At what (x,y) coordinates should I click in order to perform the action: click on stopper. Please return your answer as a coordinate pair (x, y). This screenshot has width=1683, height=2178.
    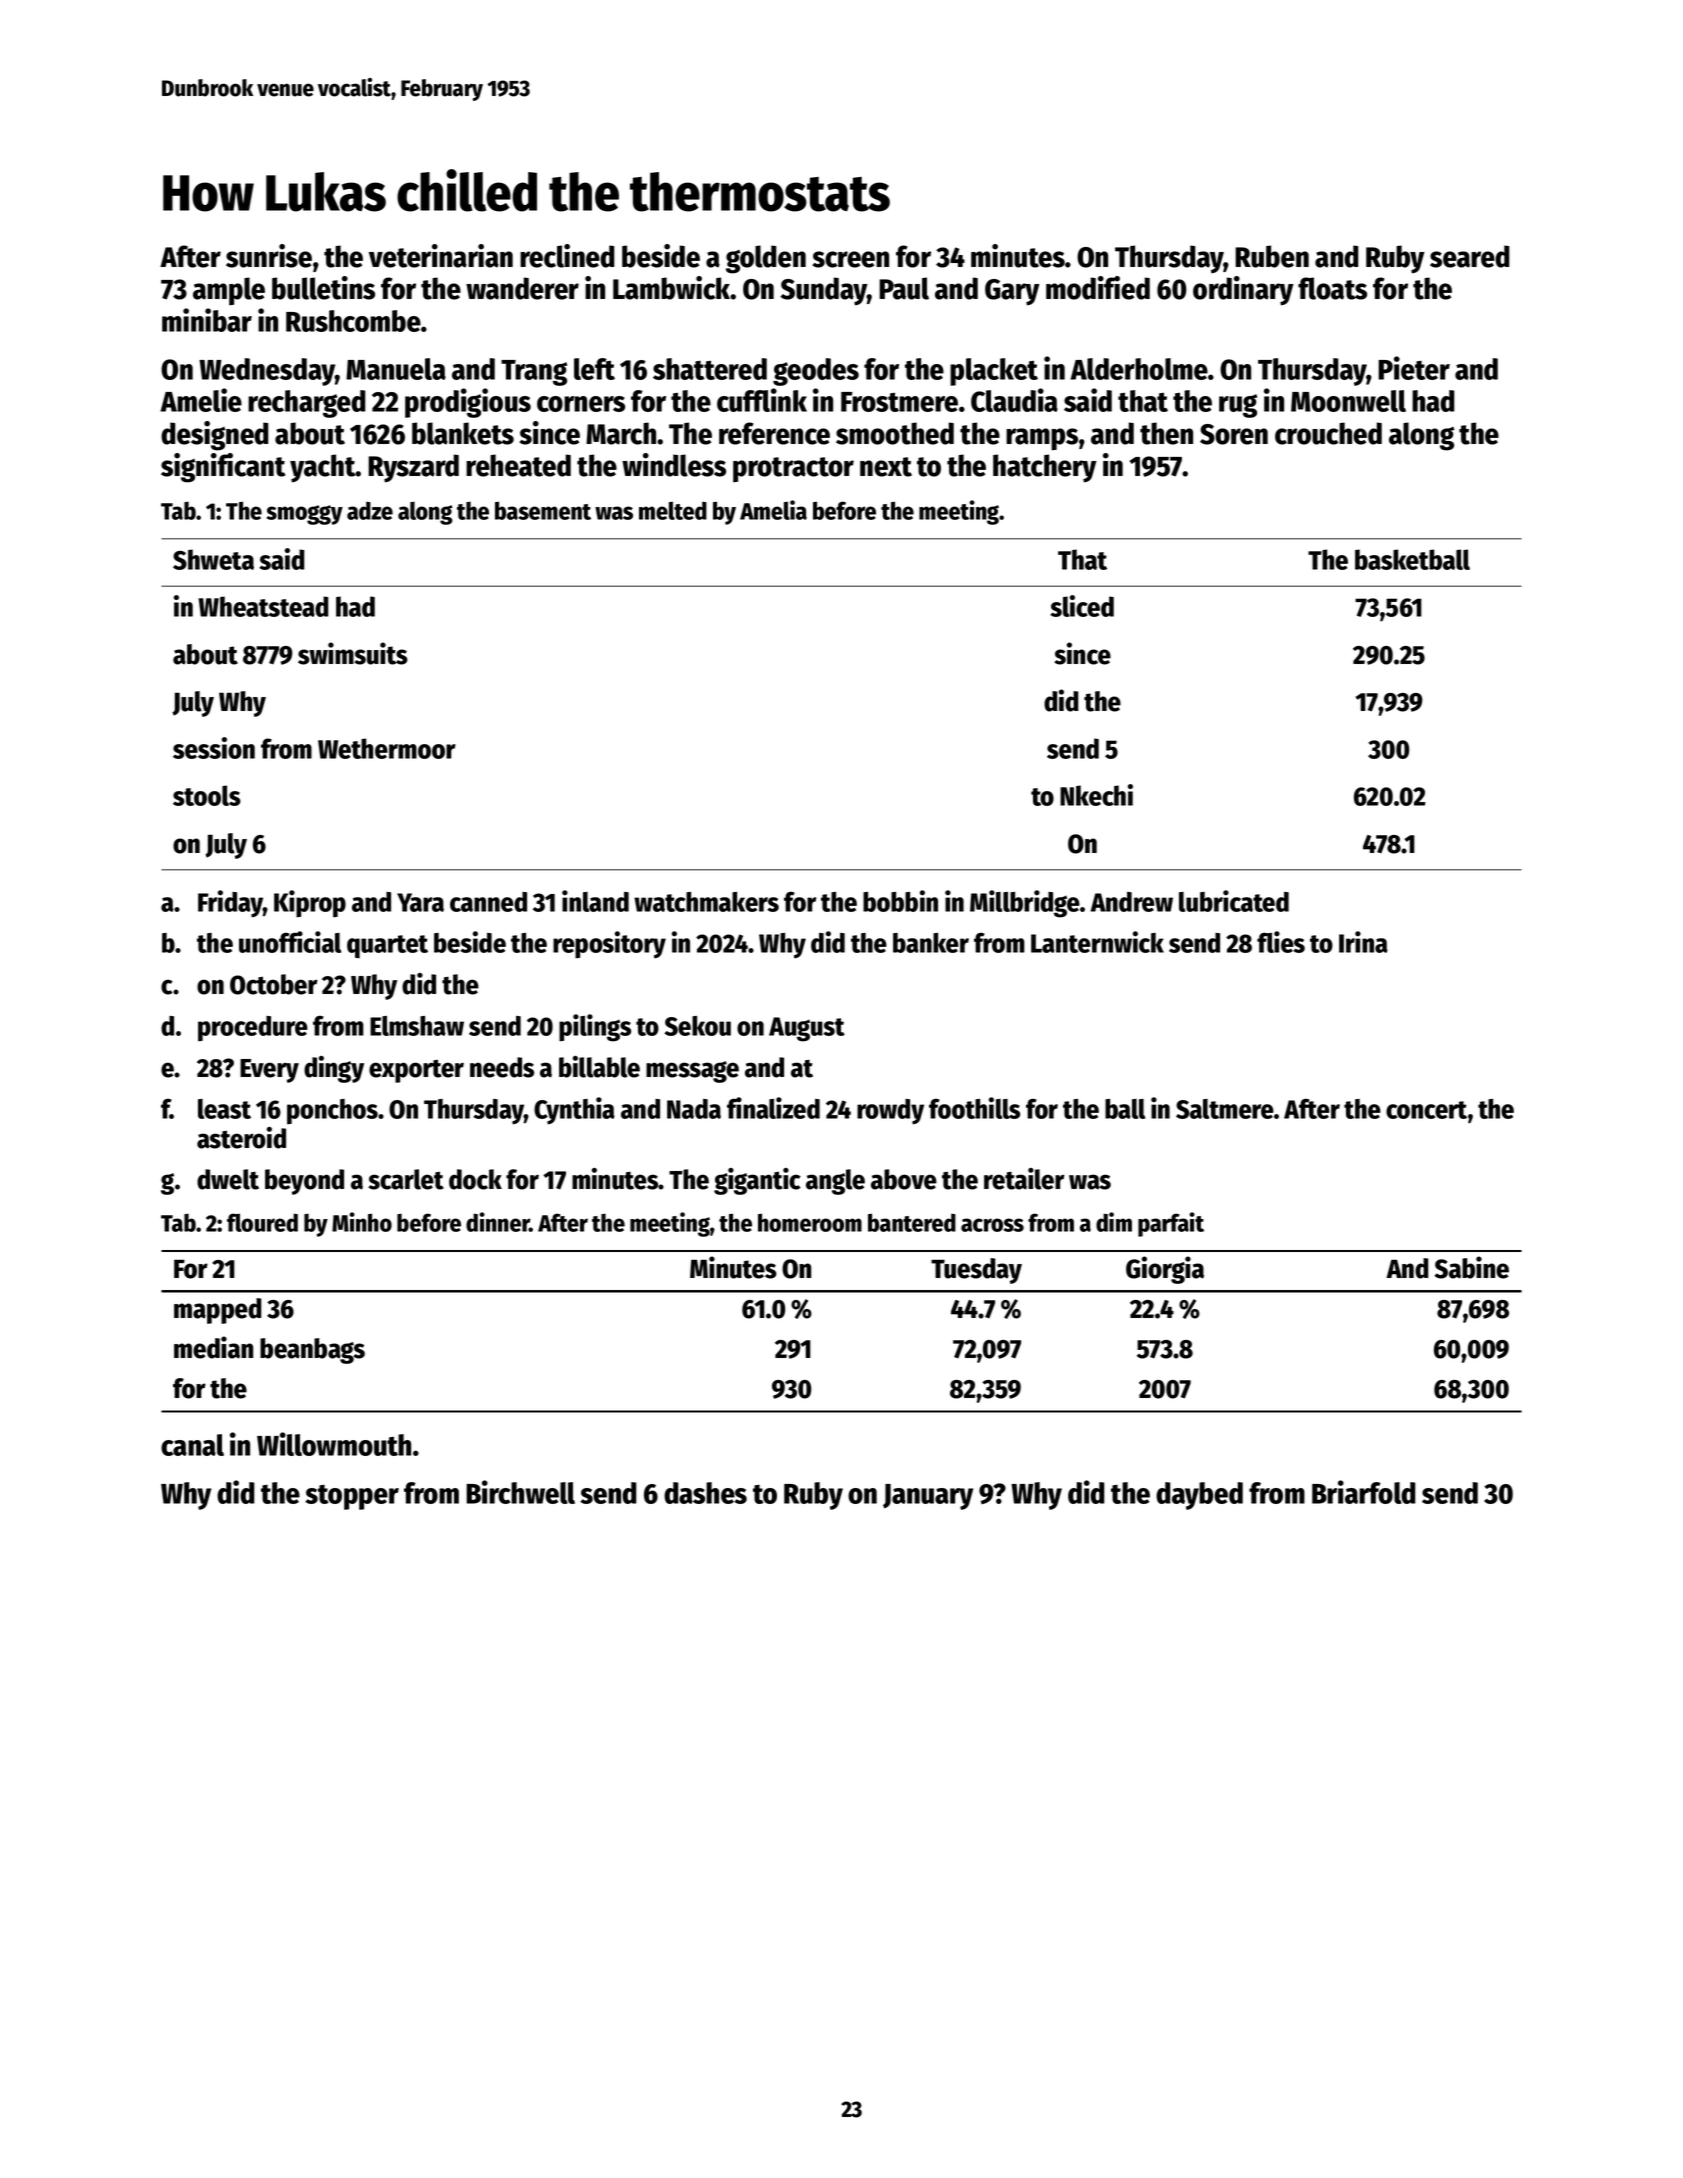
    Looking at the image, I should click on (352, 1497).
